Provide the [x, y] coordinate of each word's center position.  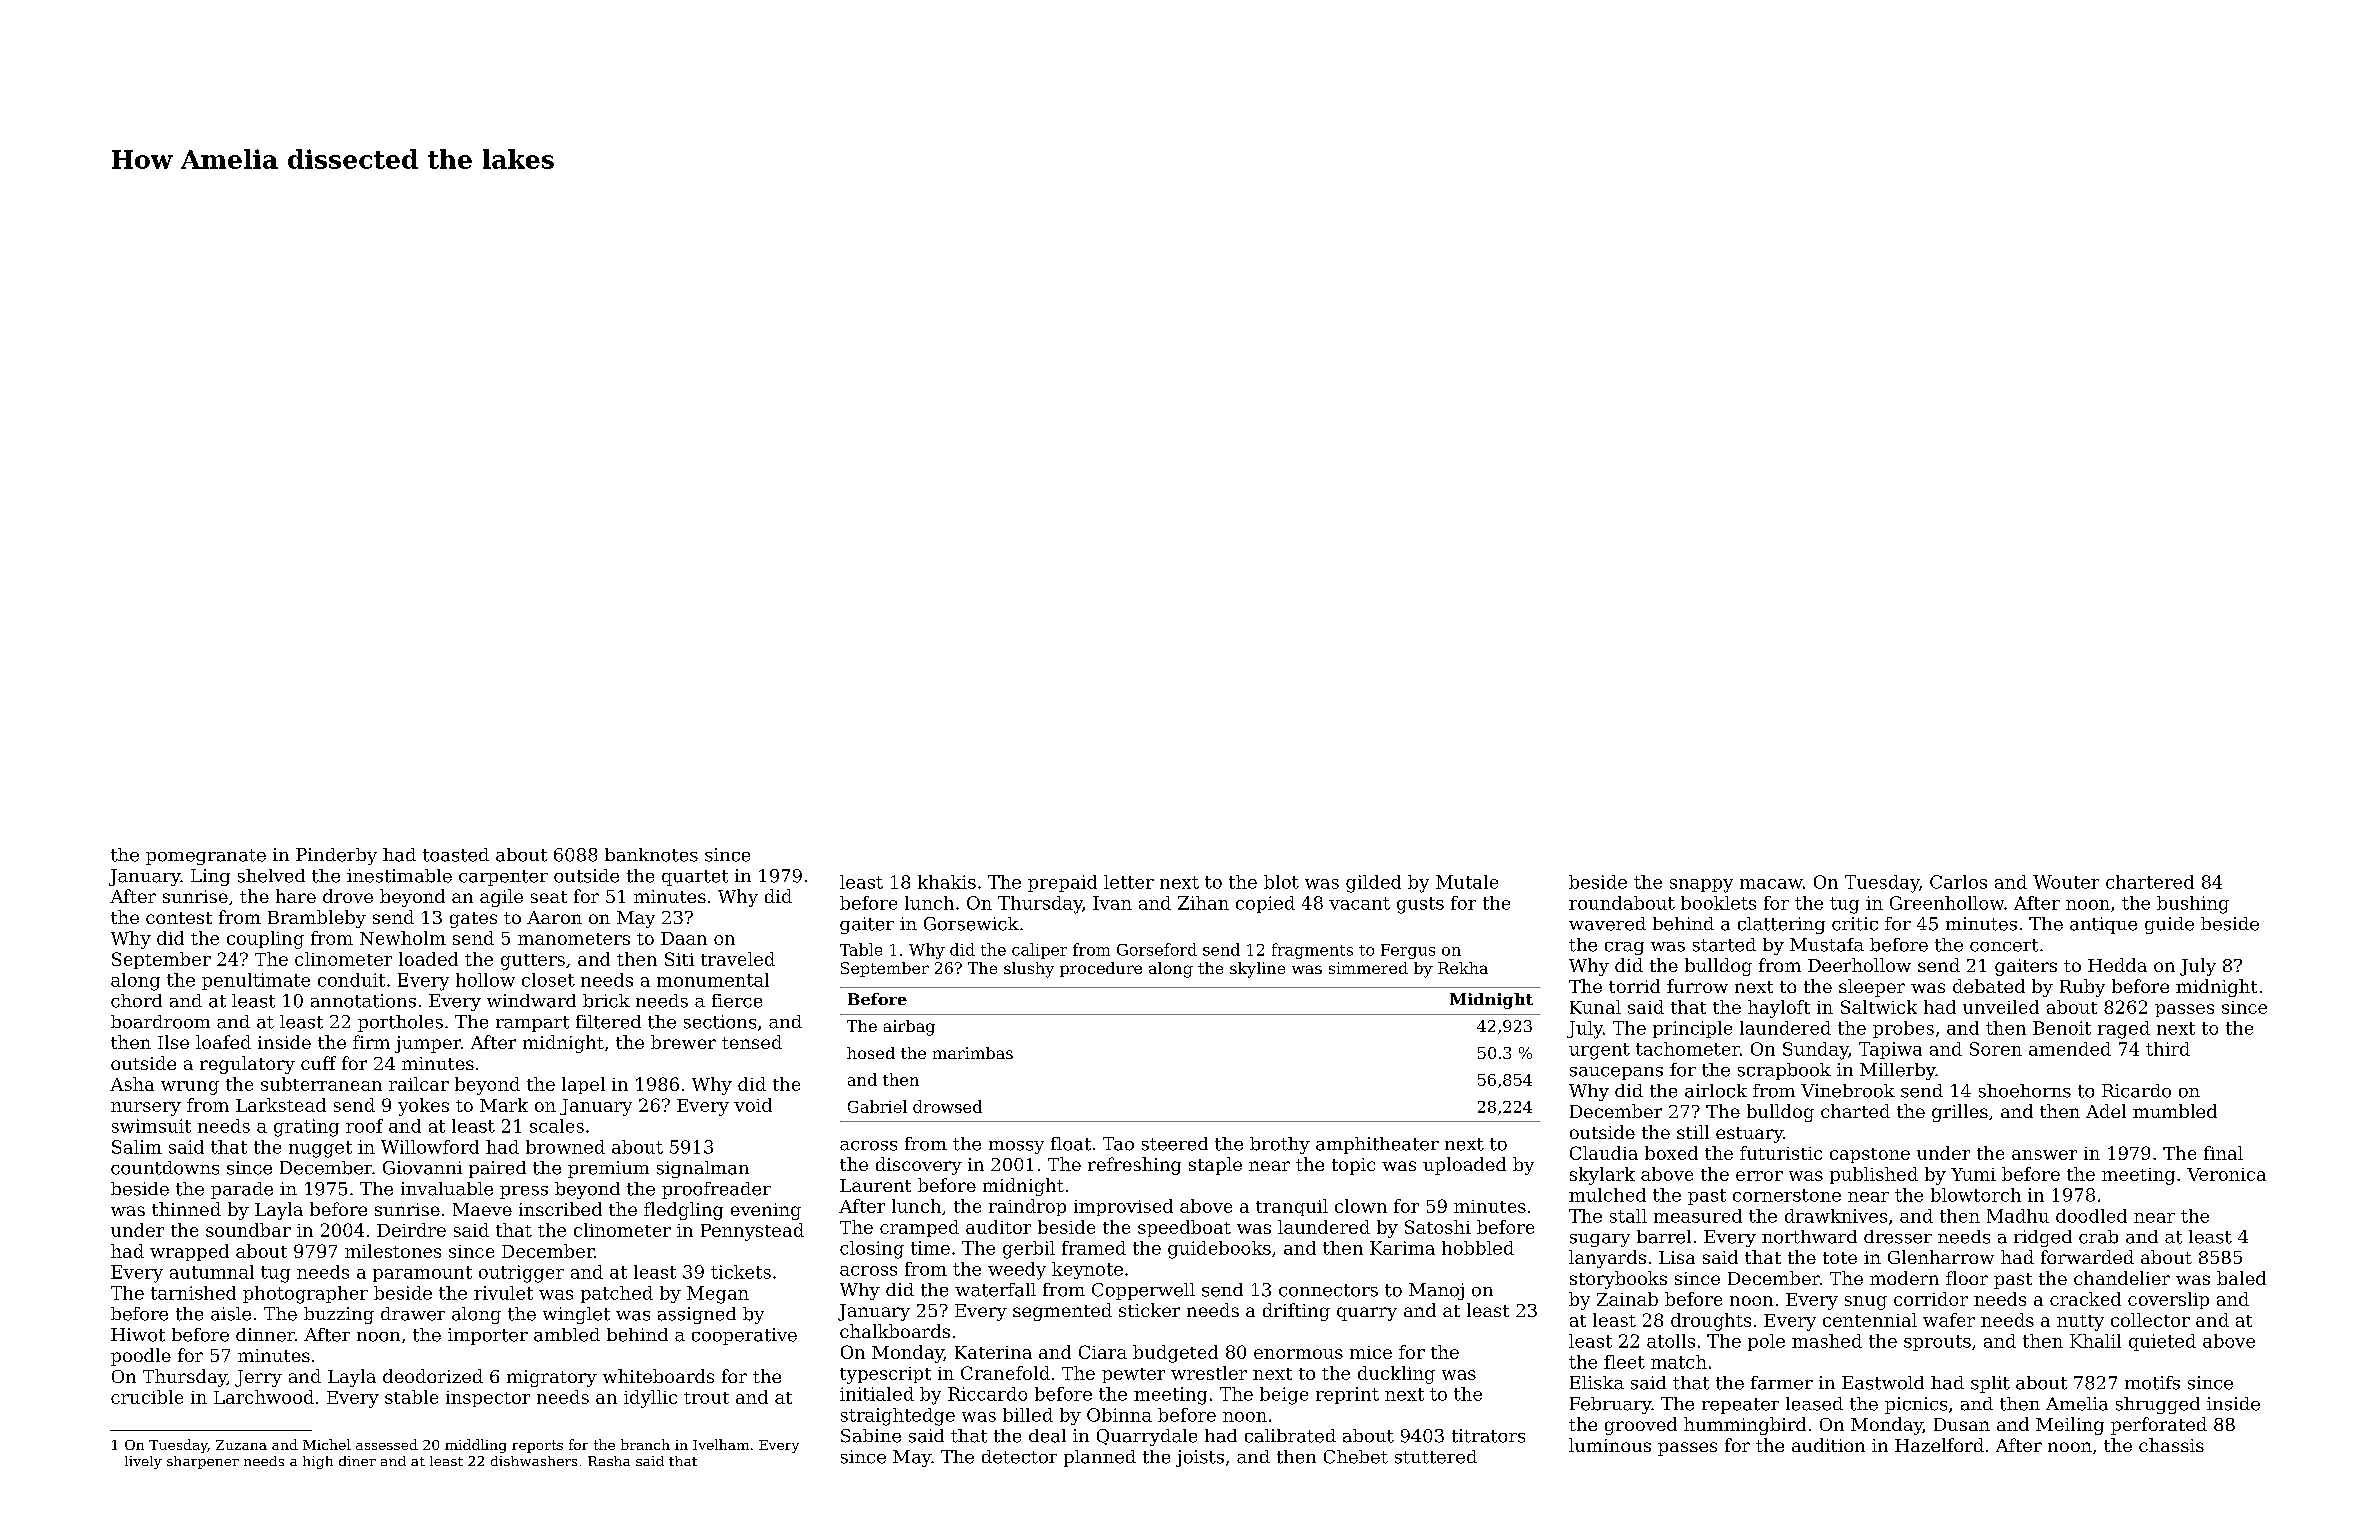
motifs [2152, 1383]
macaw [1771, 884]
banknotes [651, 855]
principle [1692, 1029]
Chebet [1356, 1457]
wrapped [189, 1252]
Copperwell [1143, 1291]
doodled [2091, 1216]
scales [557, 1126]
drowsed [947, 1106]
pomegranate [206, 857]
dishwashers [534, 1461]
